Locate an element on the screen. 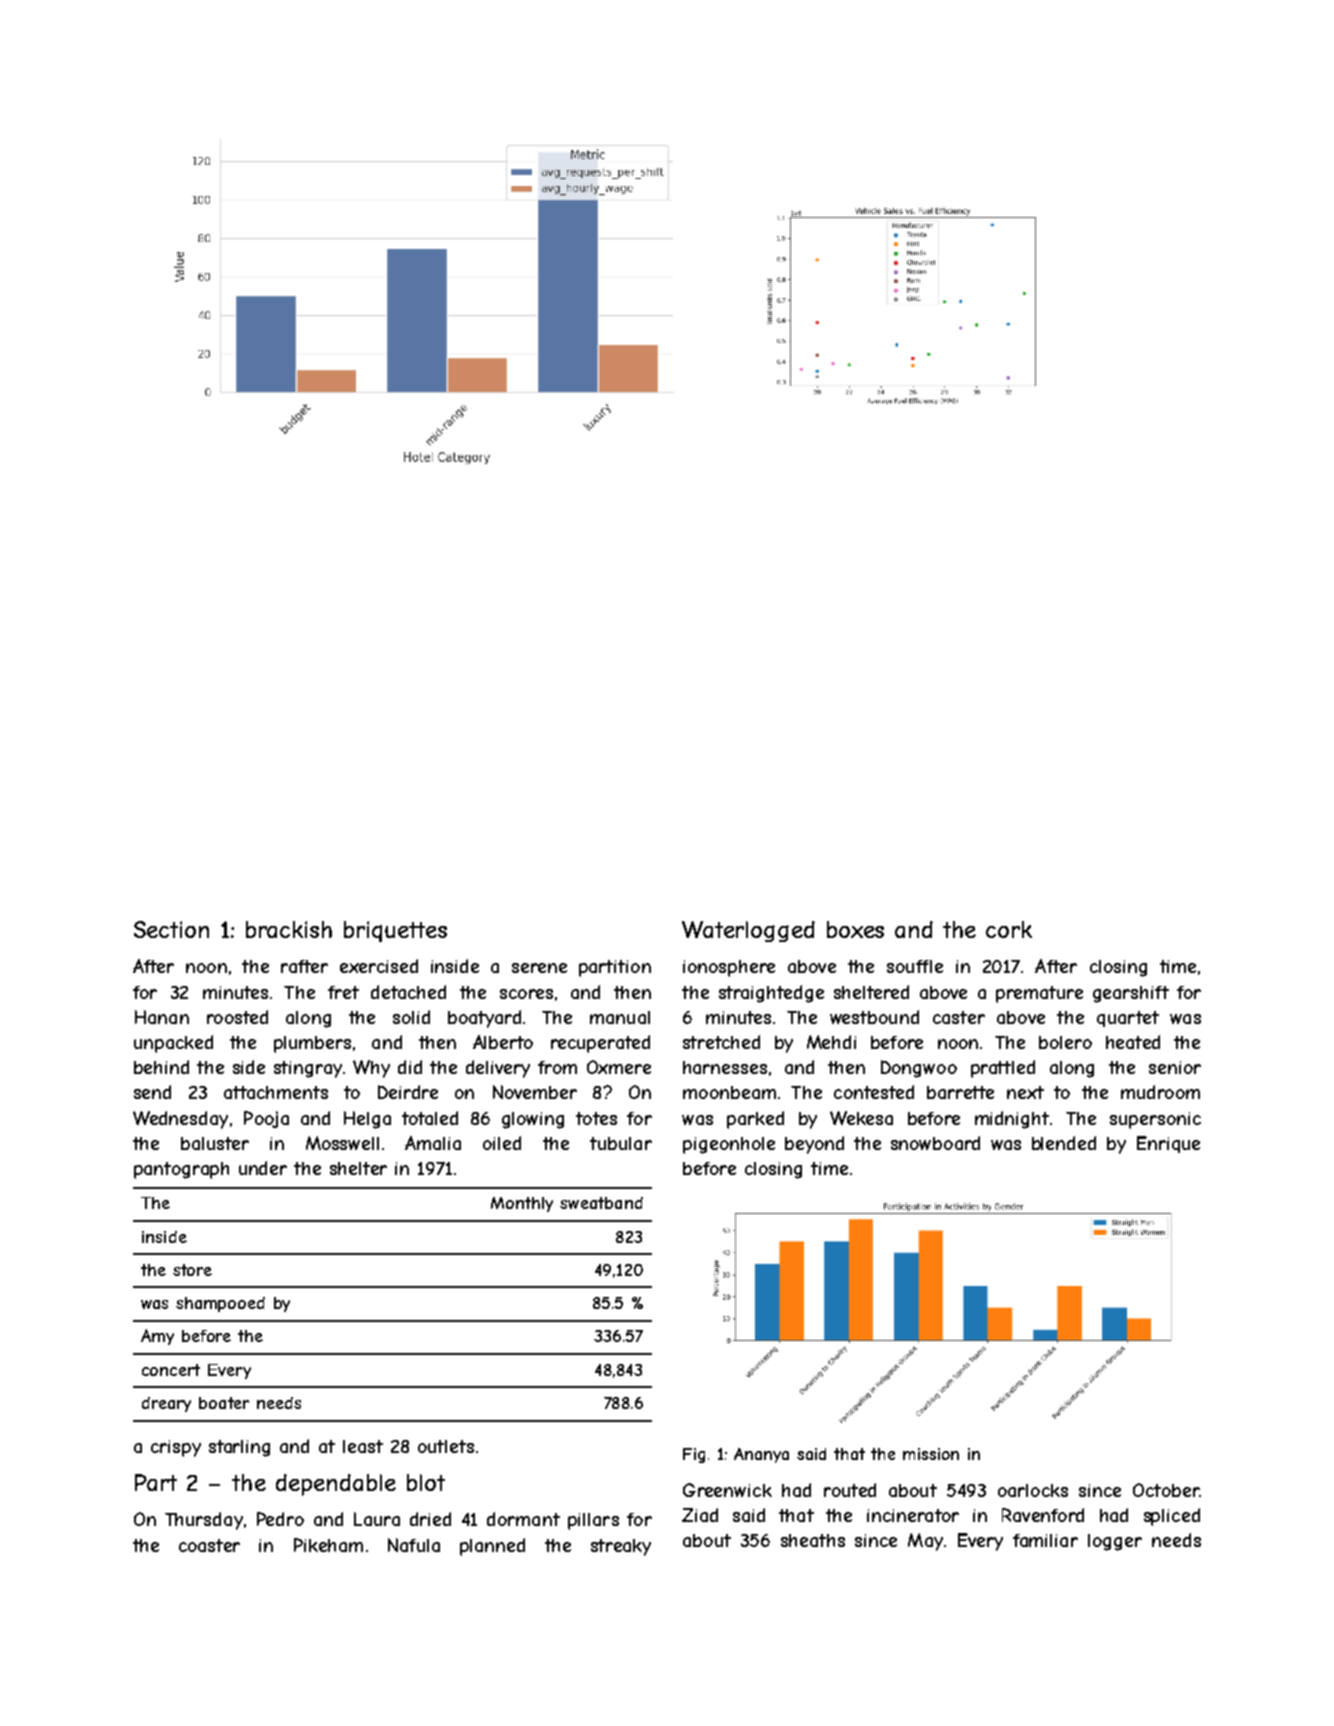  manual is located at coordinates (620, 1017).
